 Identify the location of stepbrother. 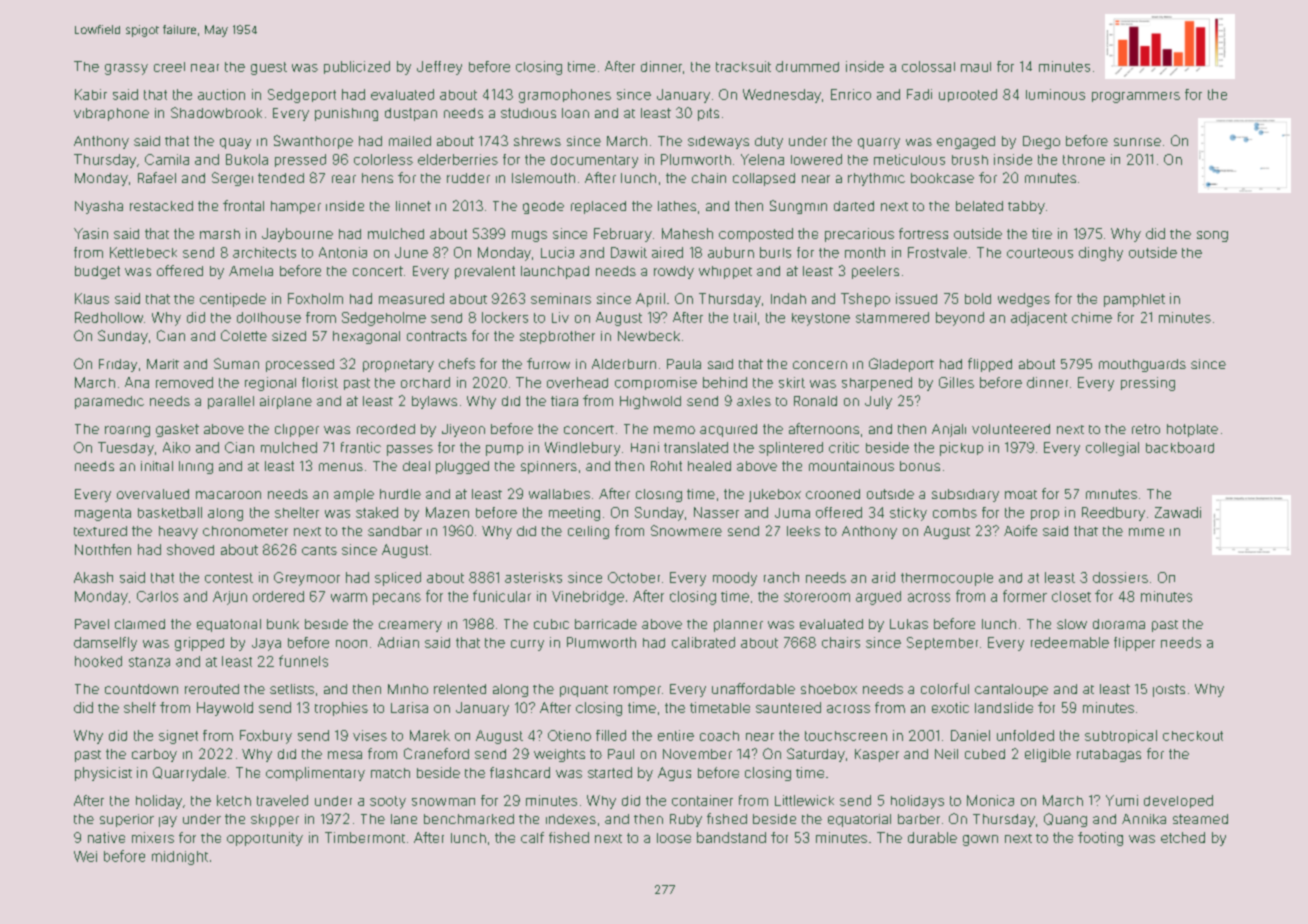
(557, 337).
